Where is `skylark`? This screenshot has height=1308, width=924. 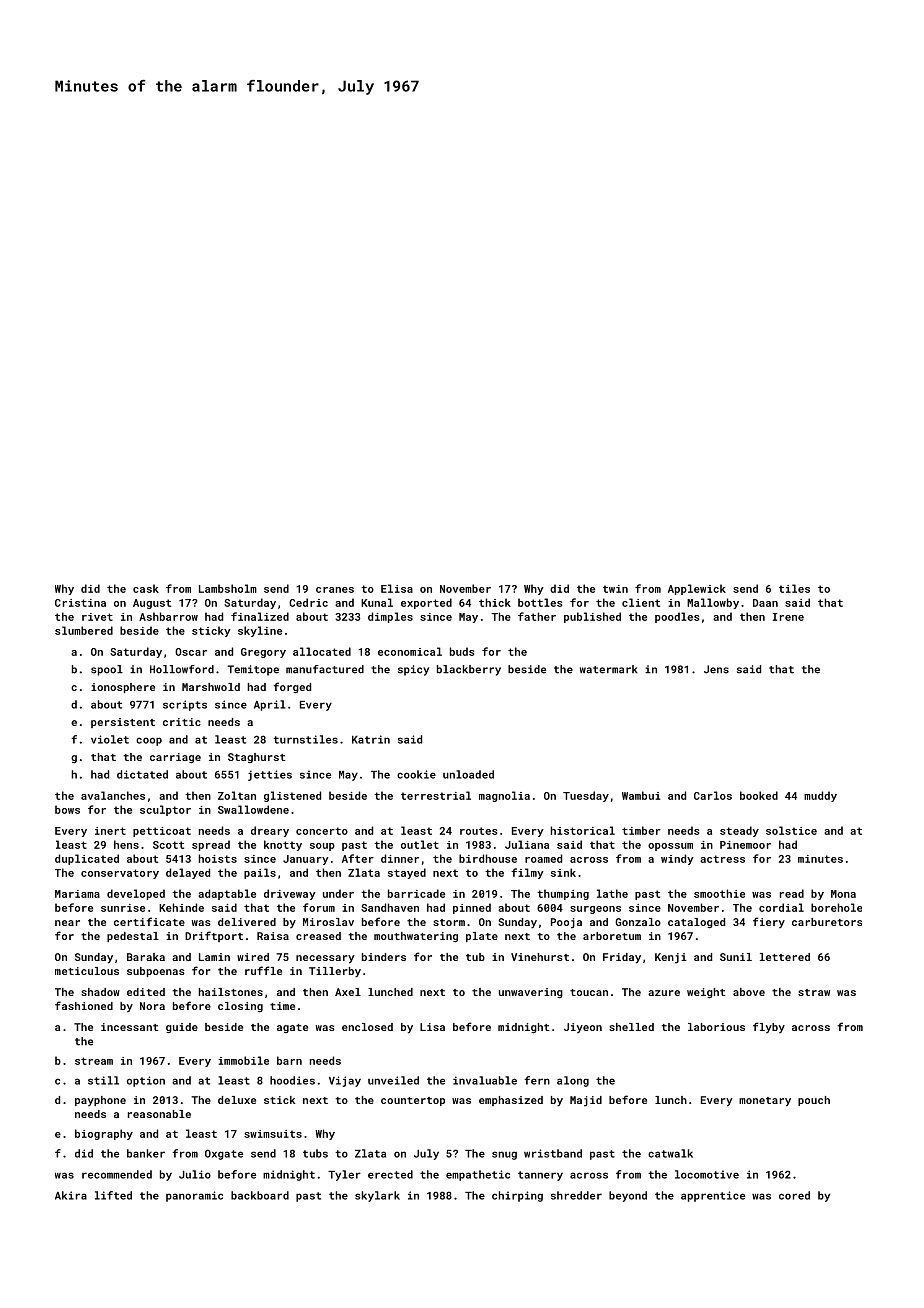 skylark is located at coordinates (377, 1196).
